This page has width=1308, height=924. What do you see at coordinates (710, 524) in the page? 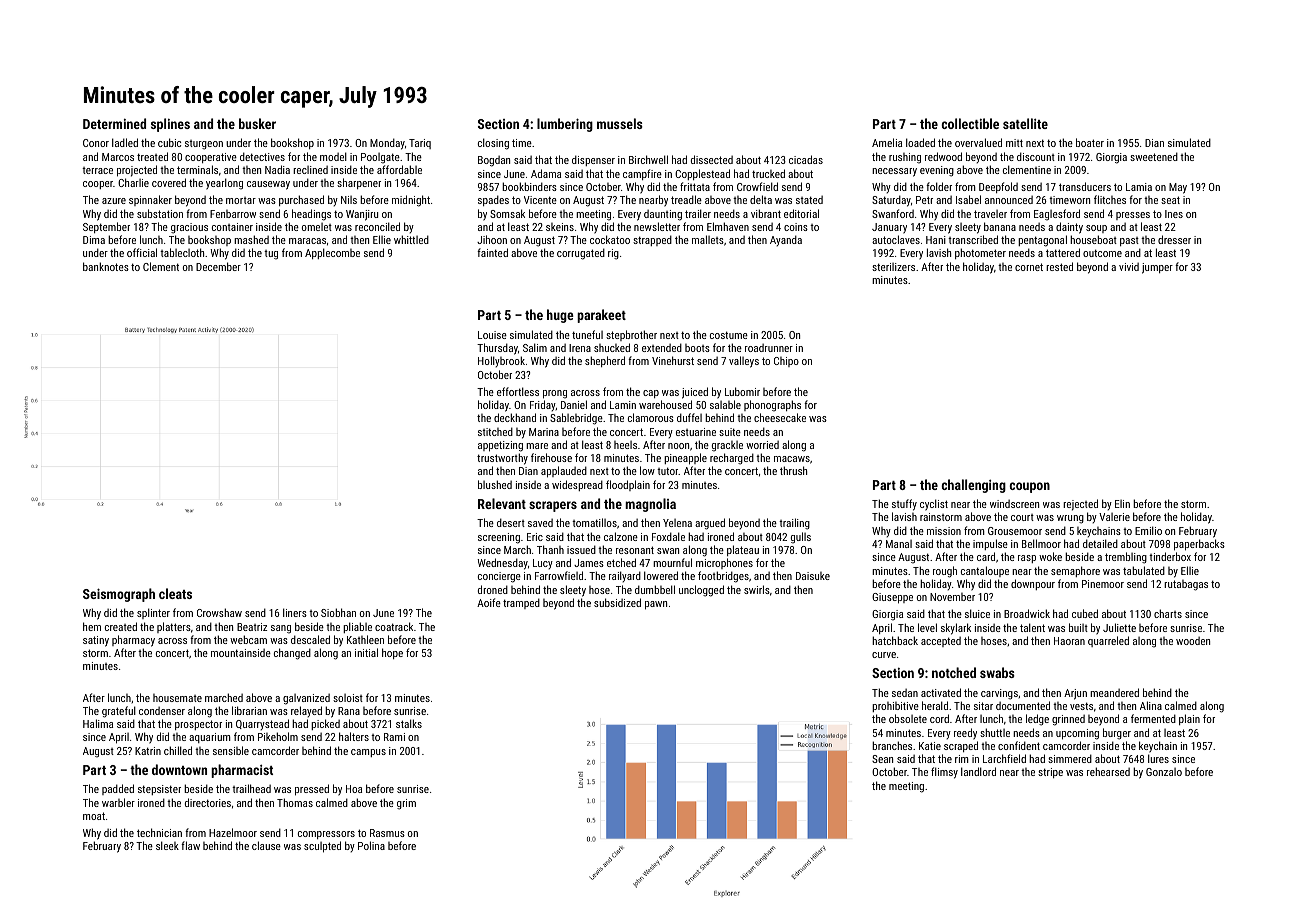
I see `argued` at bounding box center [710, 524].
